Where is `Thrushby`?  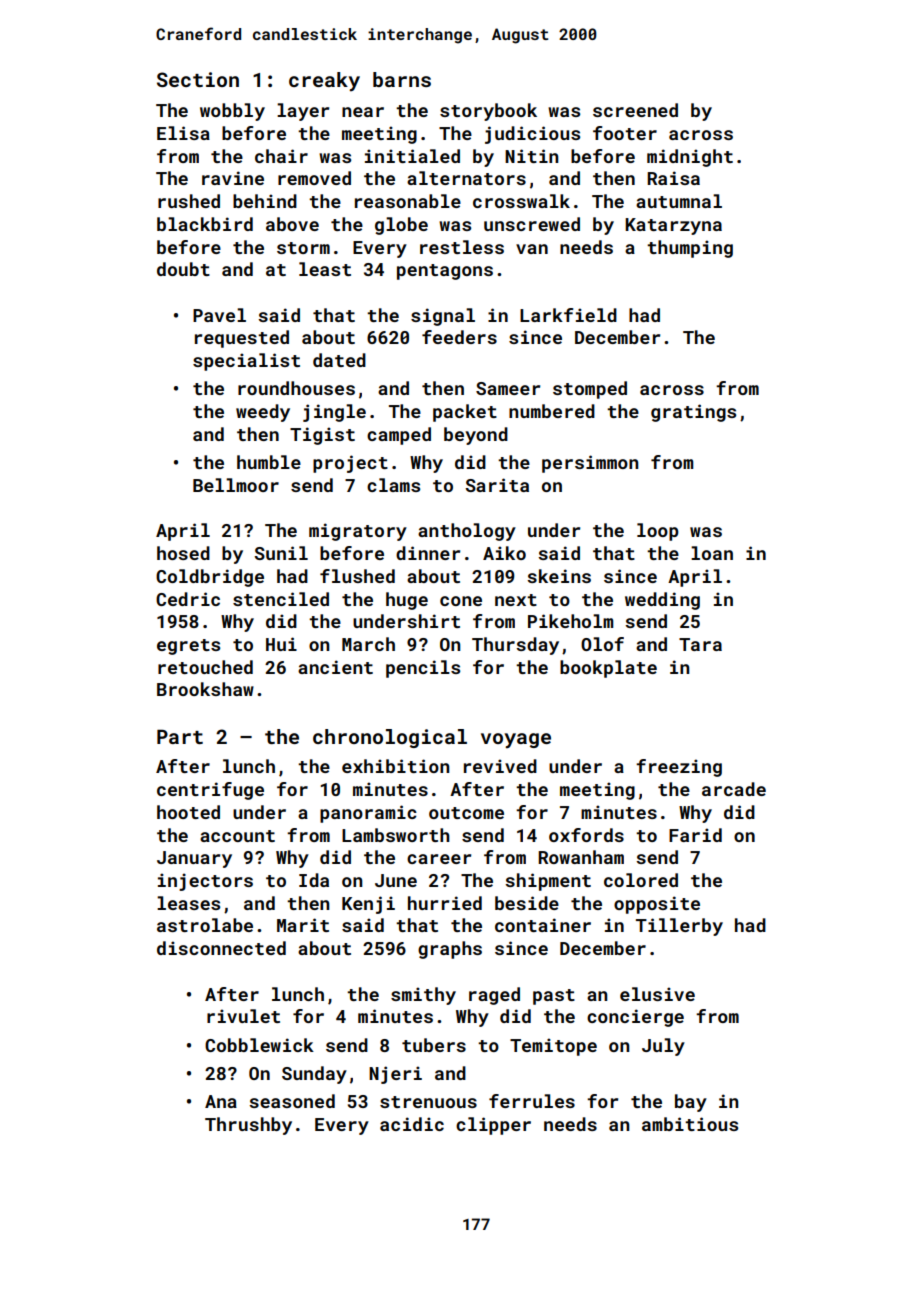 Thrushby is located at coordinates (248, 1126).
